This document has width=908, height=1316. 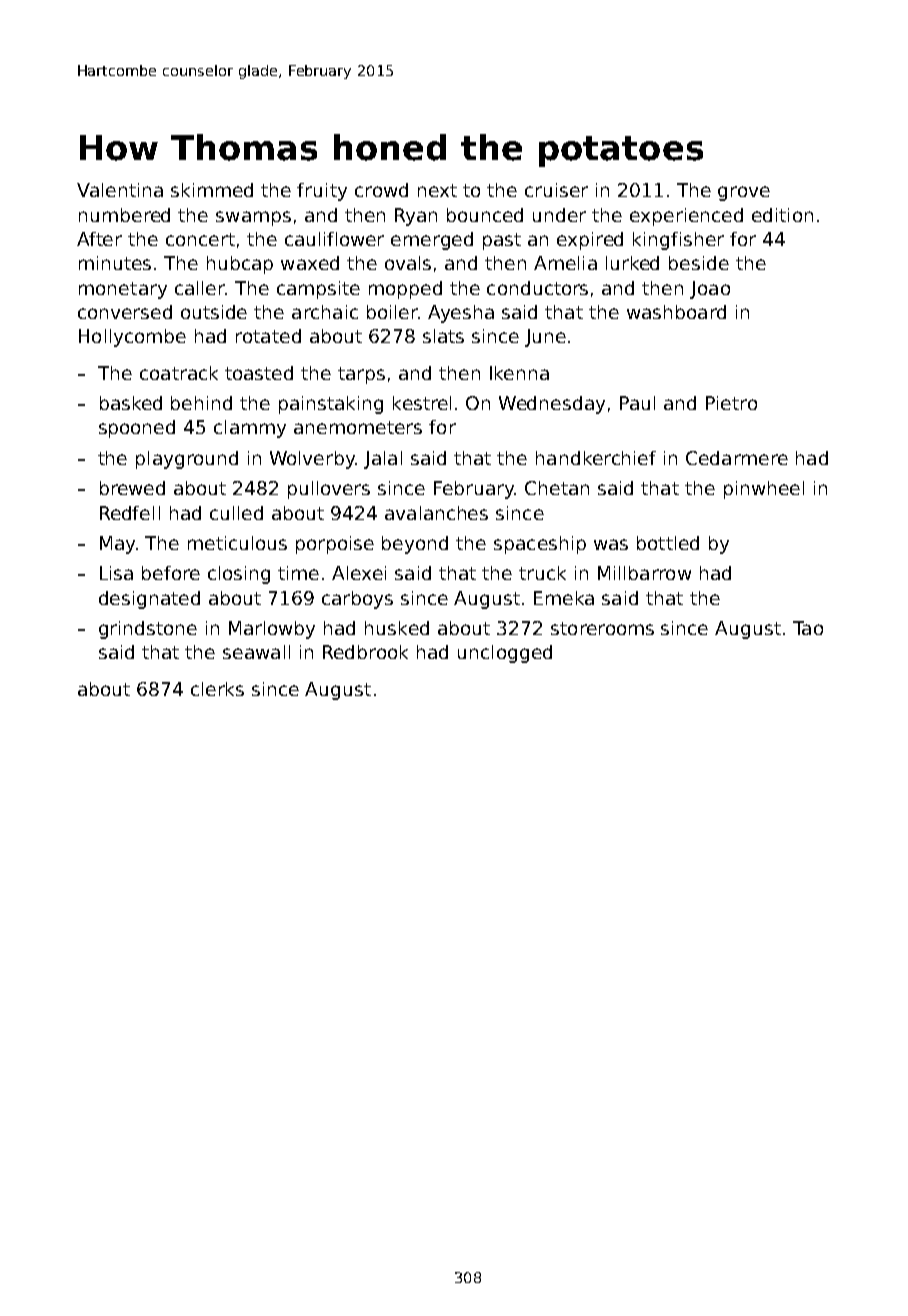 I want to click on clerks, so click(x=217, y=689).
